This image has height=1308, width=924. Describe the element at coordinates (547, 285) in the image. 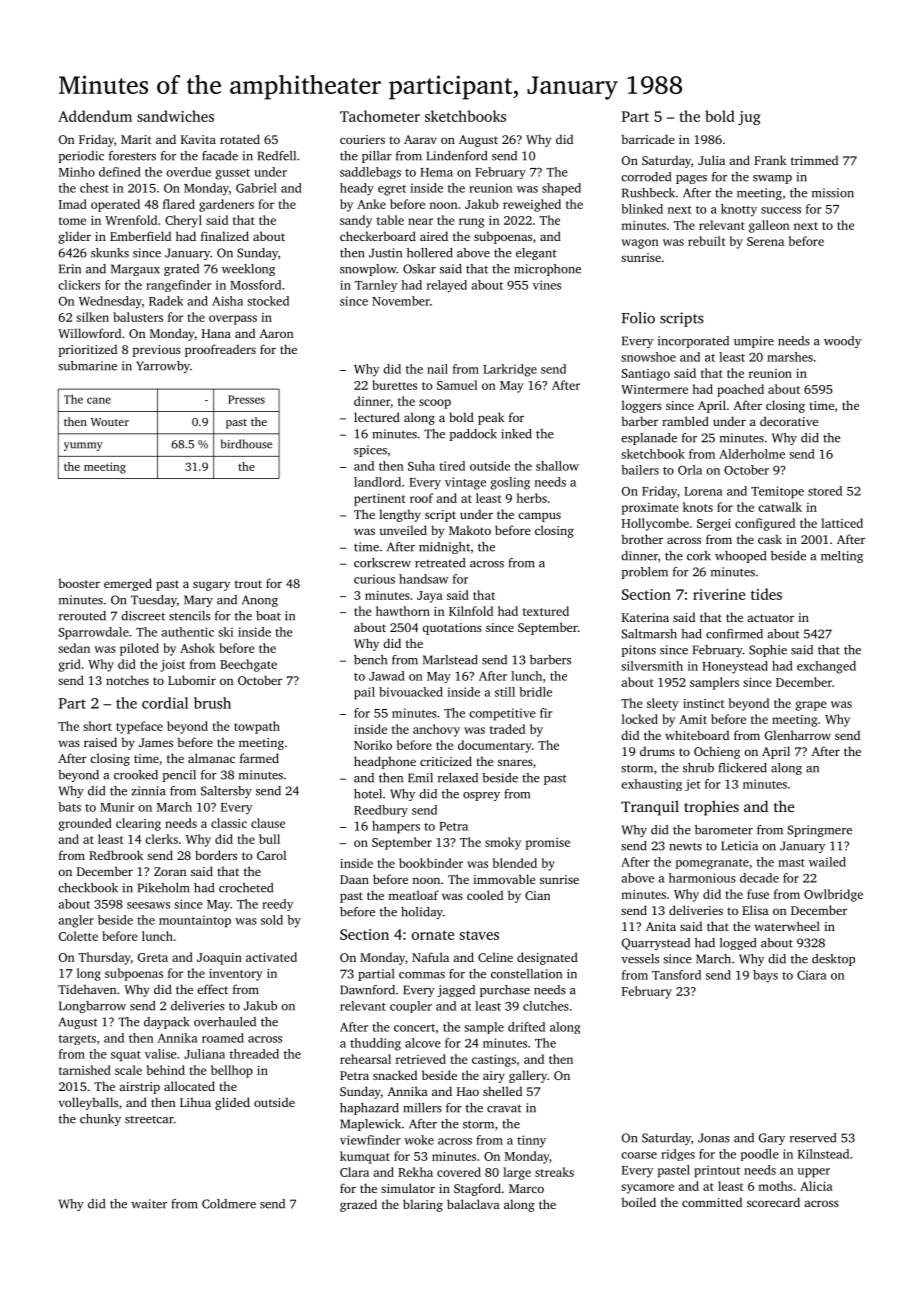

I see `vines` at that location.
